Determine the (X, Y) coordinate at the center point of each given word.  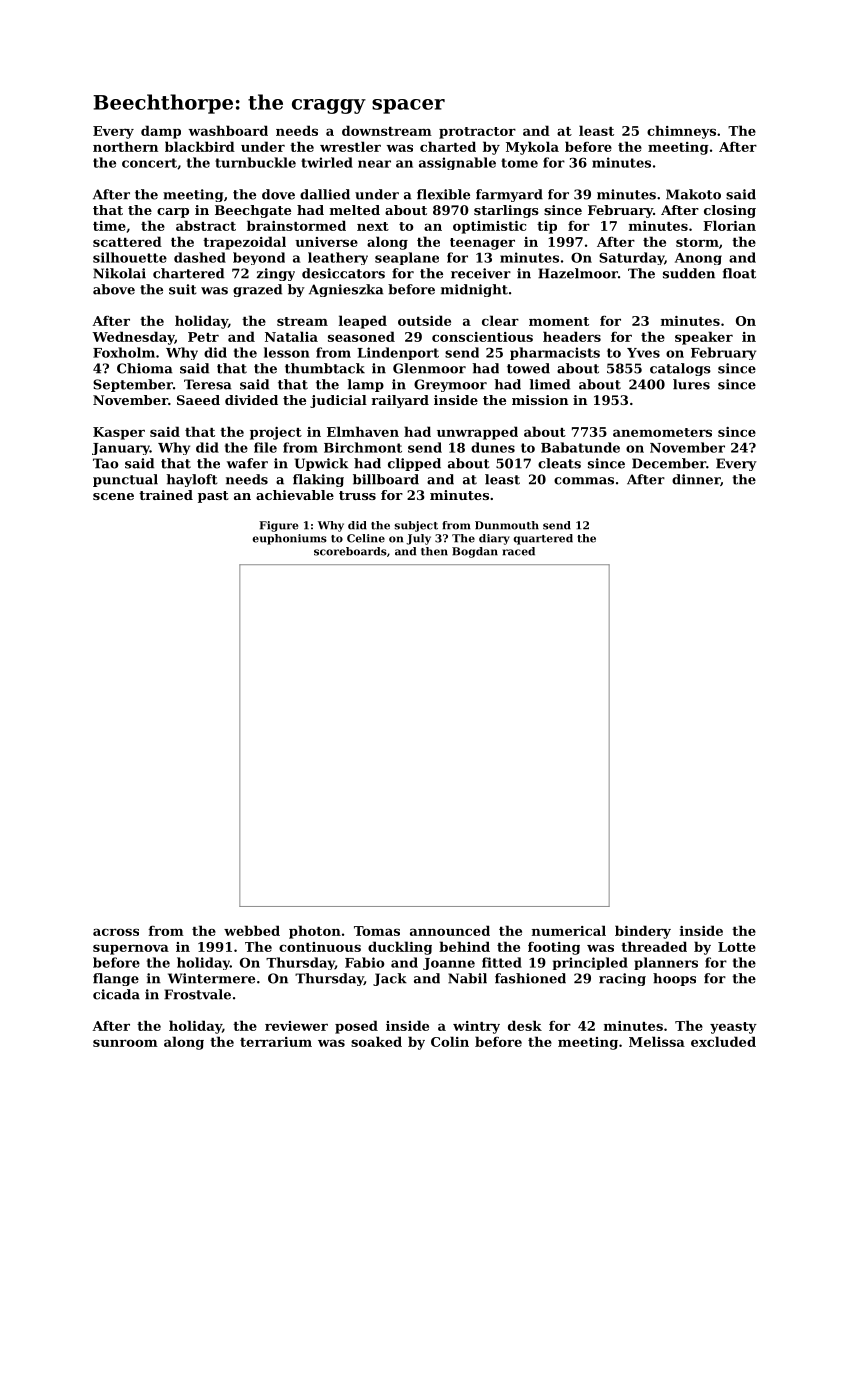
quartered (543, 539)
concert (149, 163)
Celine (366, 538)
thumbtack (325, 368)
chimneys (681, 132)
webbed (252, 930)
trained (166, 495)
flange (116, 979)
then (434, 551)
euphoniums (289, 539)
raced (519, 551)
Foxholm (124, 352)
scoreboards (350, 551)
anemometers (662, 432)
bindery (643, 932)
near (374, 164)
